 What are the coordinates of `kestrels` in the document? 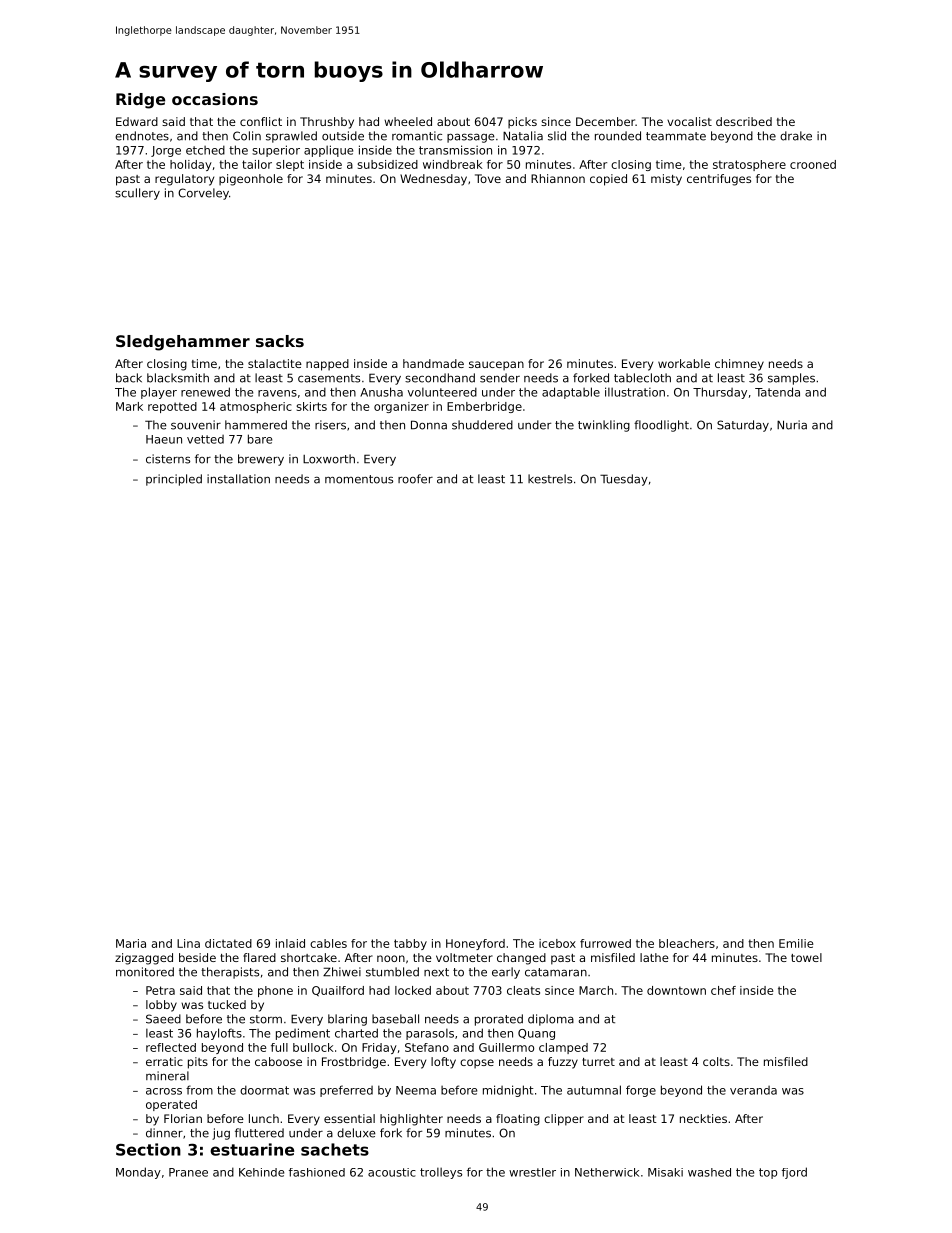 It's located at (550, 479).
